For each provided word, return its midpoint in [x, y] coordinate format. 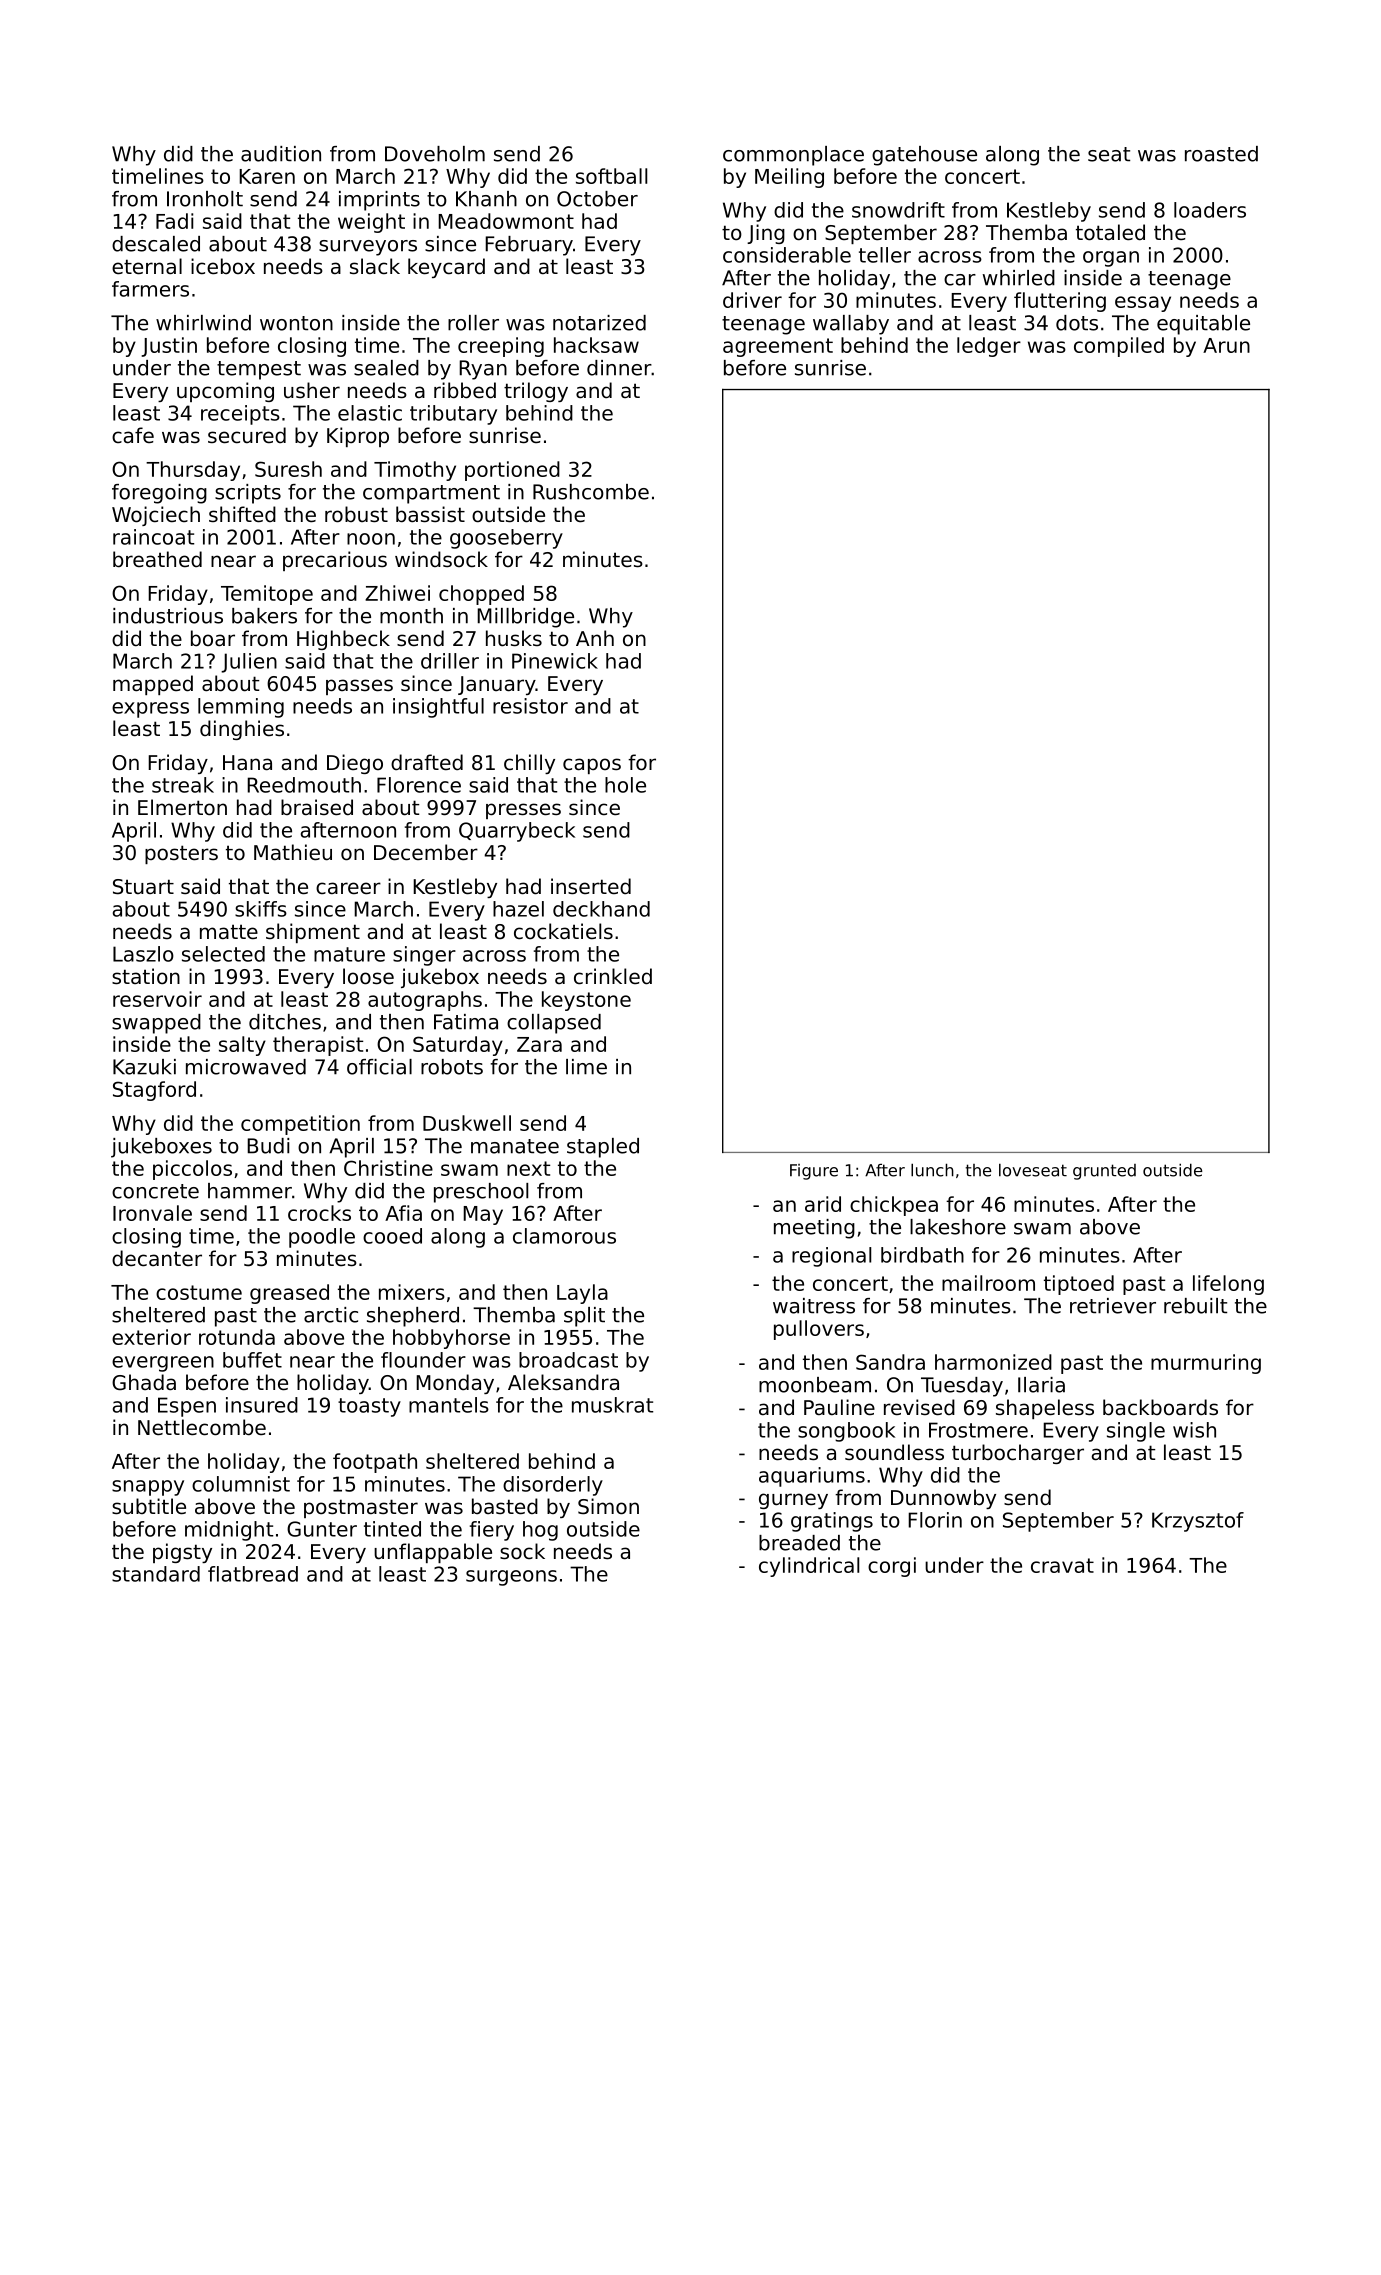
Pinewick [555, 661]
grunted [1104, 1172]
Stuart [143, 887]
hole [625, 785]
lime [586, 1067]
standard [156, 1574]
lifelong [1228, 1285]
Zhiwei [397, 593]
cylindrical [809, 1567]
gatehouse [924, 156]
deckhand [601, 909]
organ [1111, 259]
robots [452, 1067]
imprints [379, 201]
